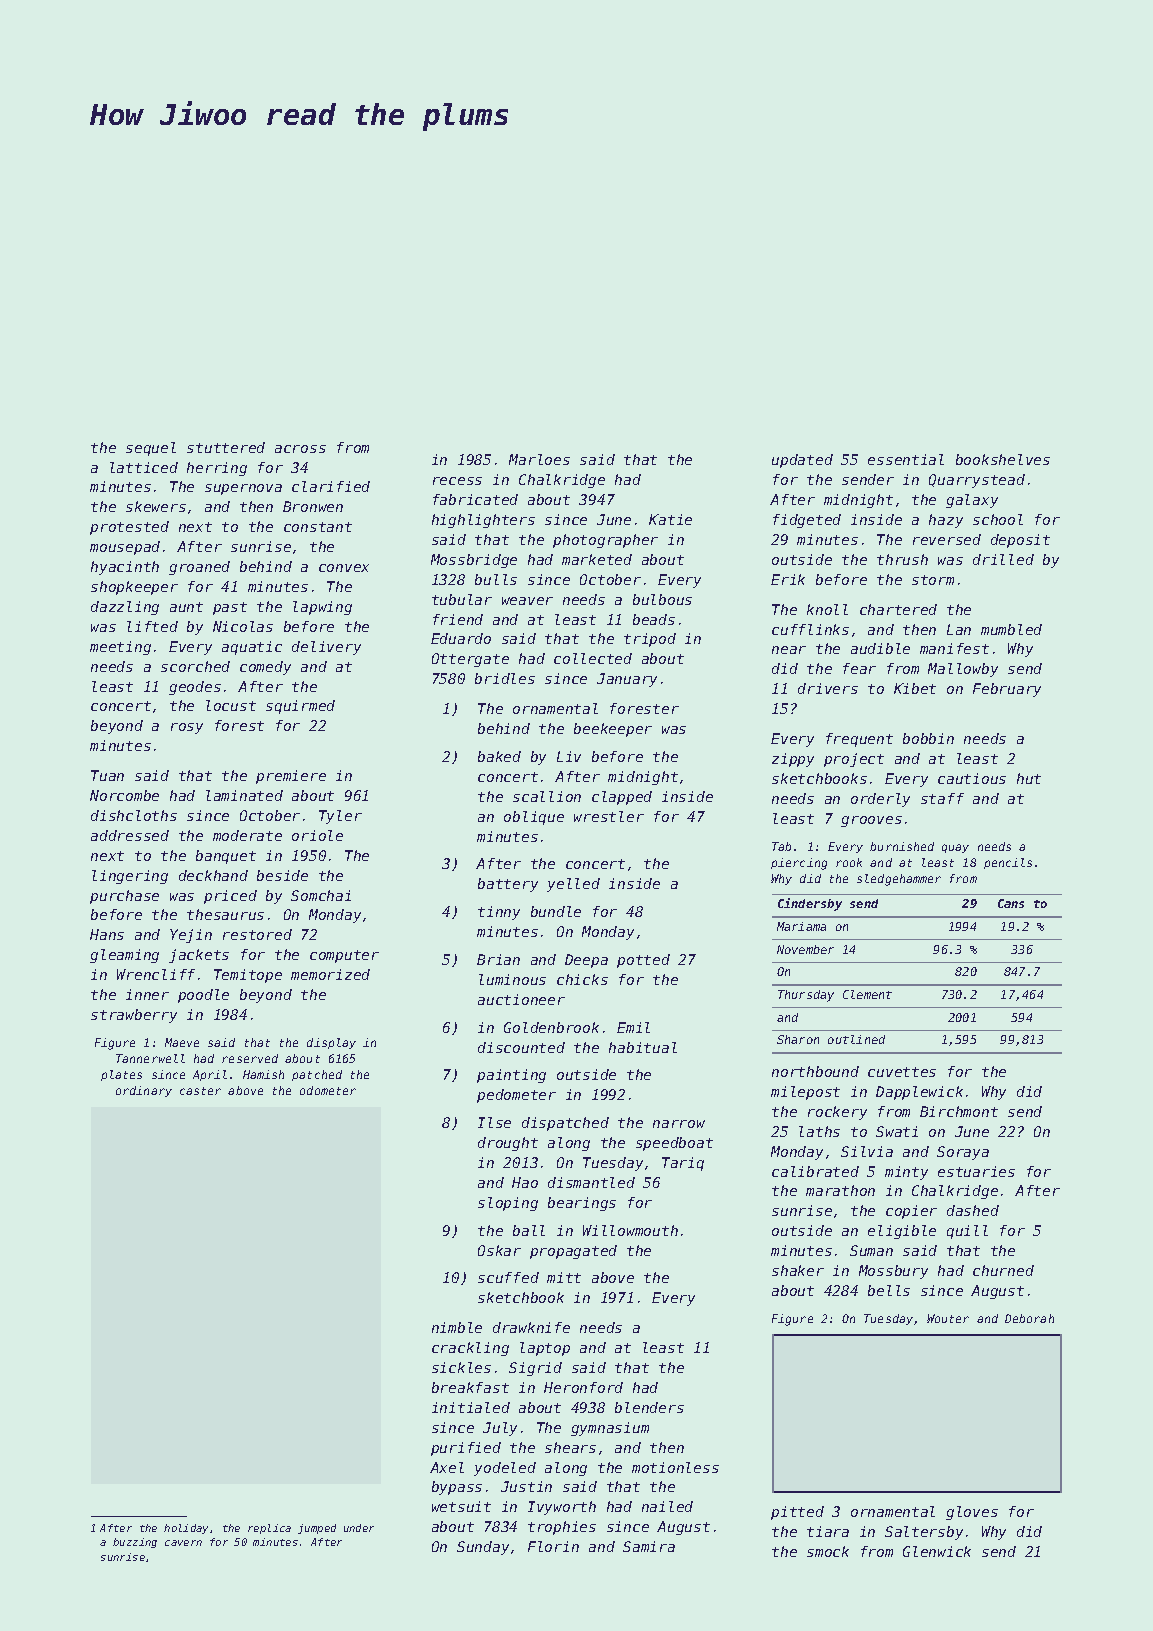 This image has height=1631, width=1153. Describe the element at coordinates (457, 1327) in the image. I see `nimble` at that location.
